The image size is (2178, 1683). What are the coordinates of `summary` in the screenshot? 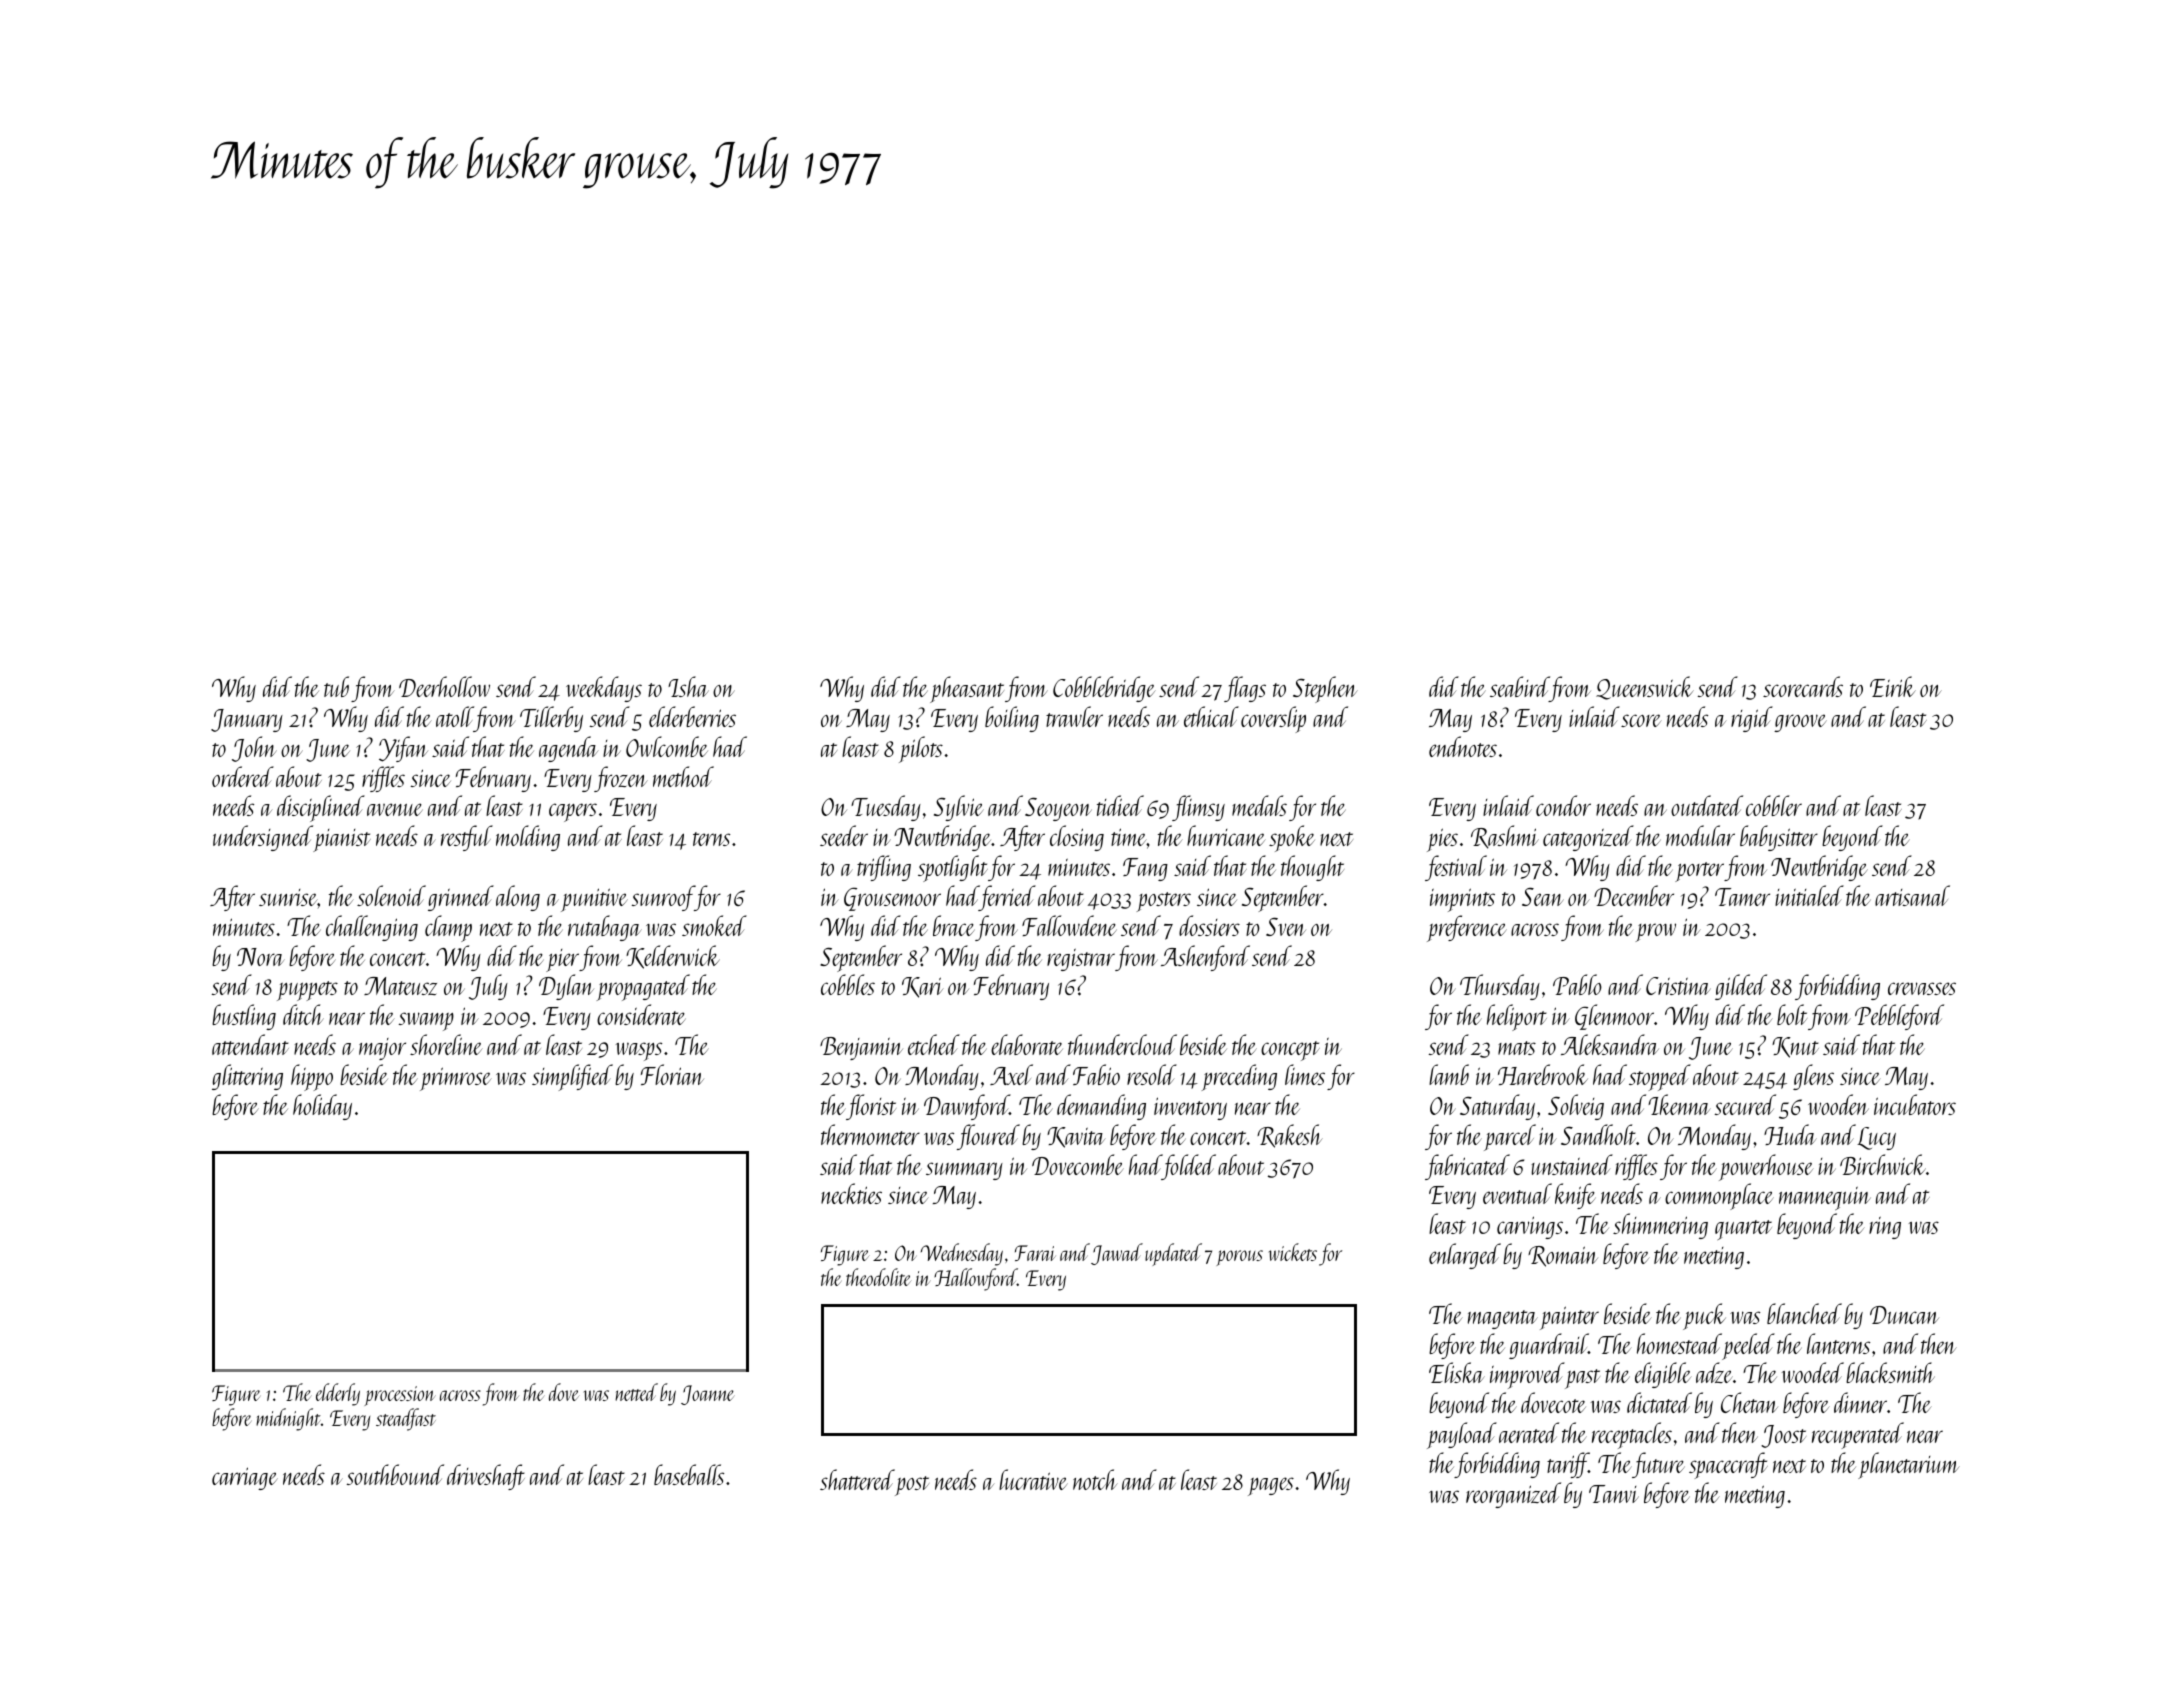 It's located at (964, 1171).
